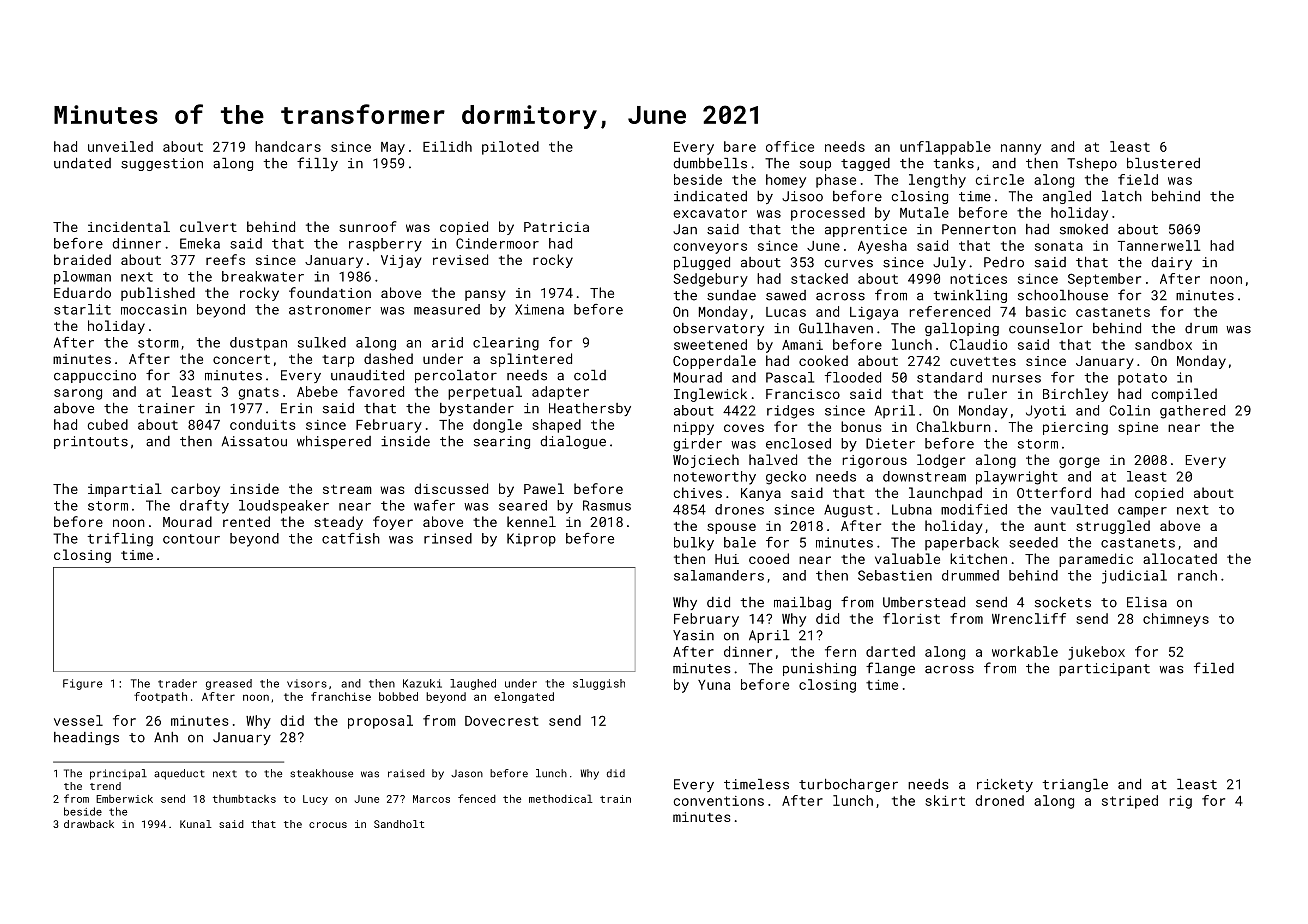 This screenshot has width=1308, height=924. I want to click on contour, so click(191, 539).
